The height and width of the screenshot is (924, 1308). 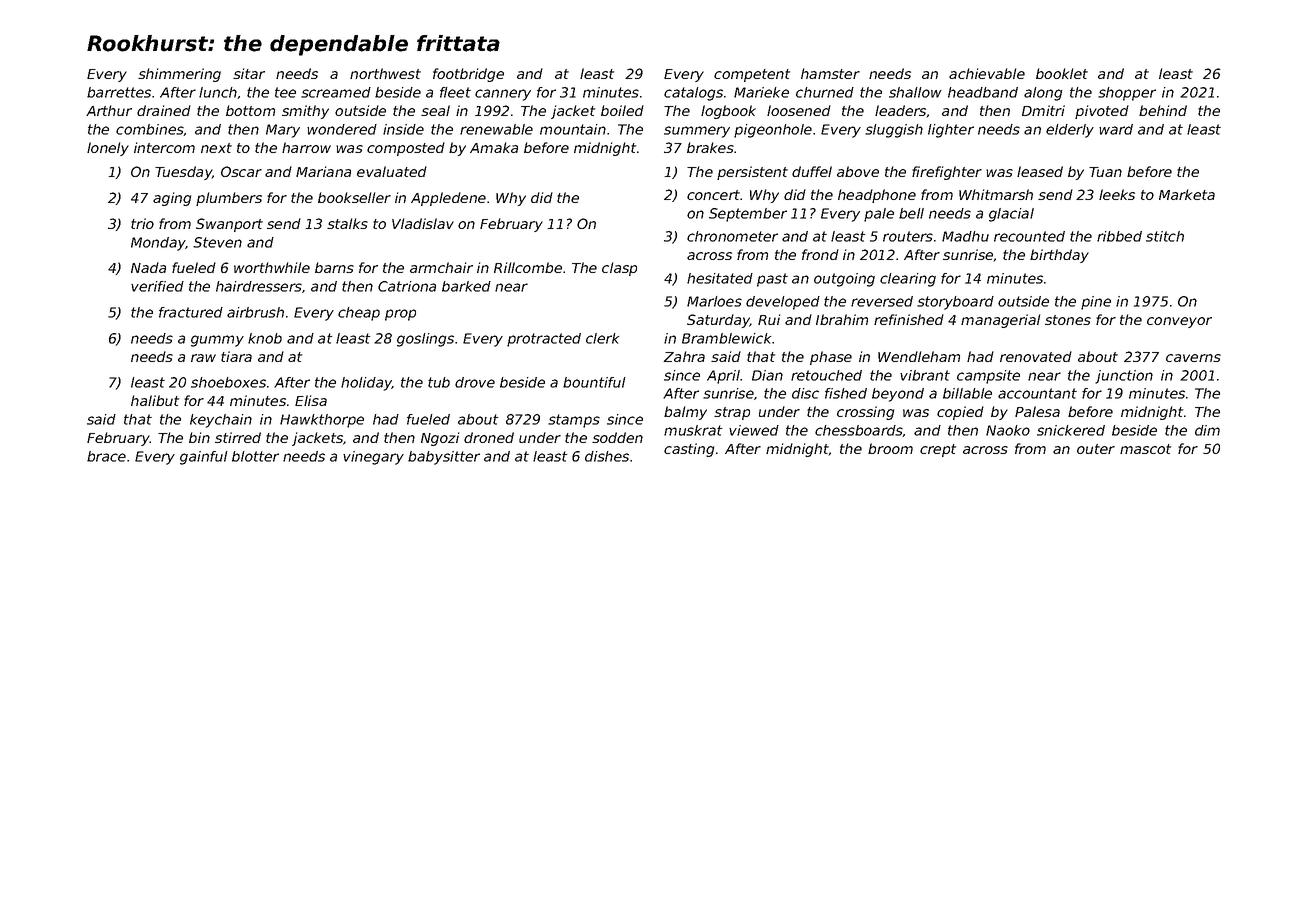 I want to click on tub, so click(x=439, y=382).
